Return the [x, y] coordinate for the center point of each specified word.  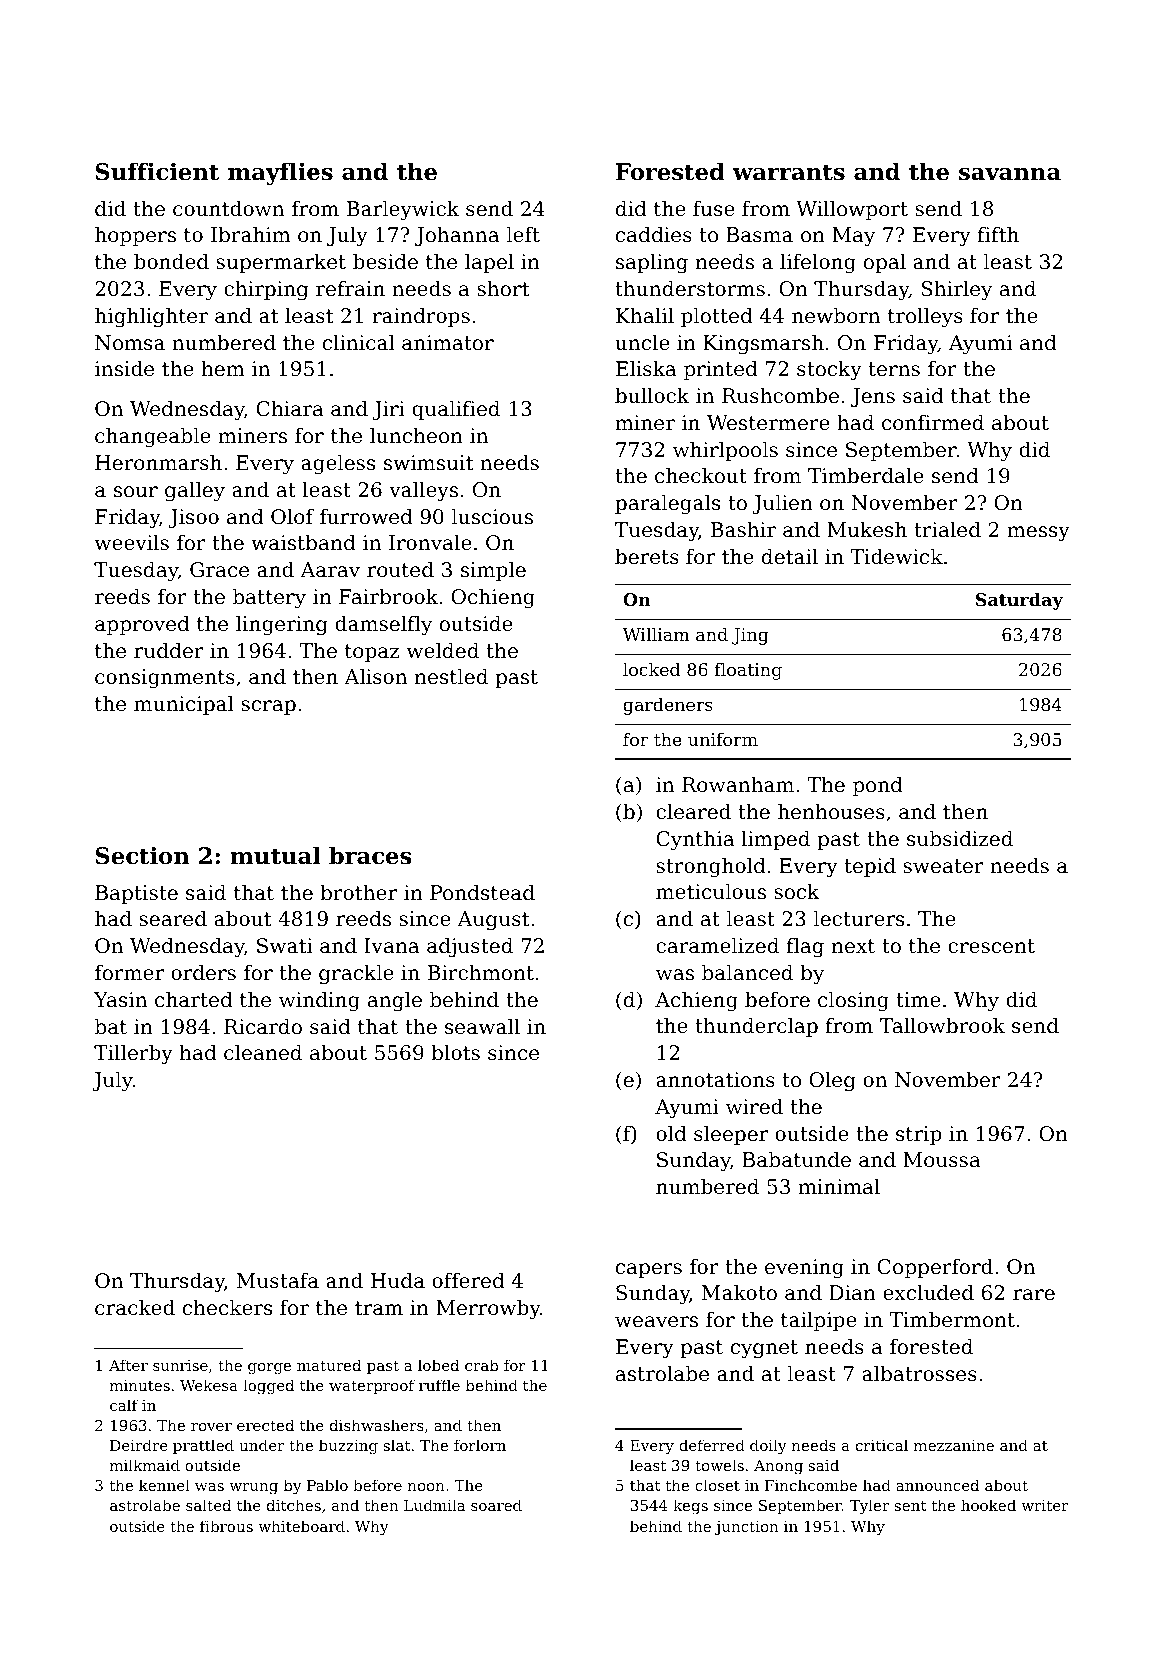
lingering [282, 625]
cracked [135, 1307]
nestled [451, 676]
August [493, 921]
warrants [788, 172]
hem [223, 368]
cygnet [764, 1349]
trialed [947, 529]
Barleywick [403, 210]
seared [173, 918]
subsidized [960, 838]
